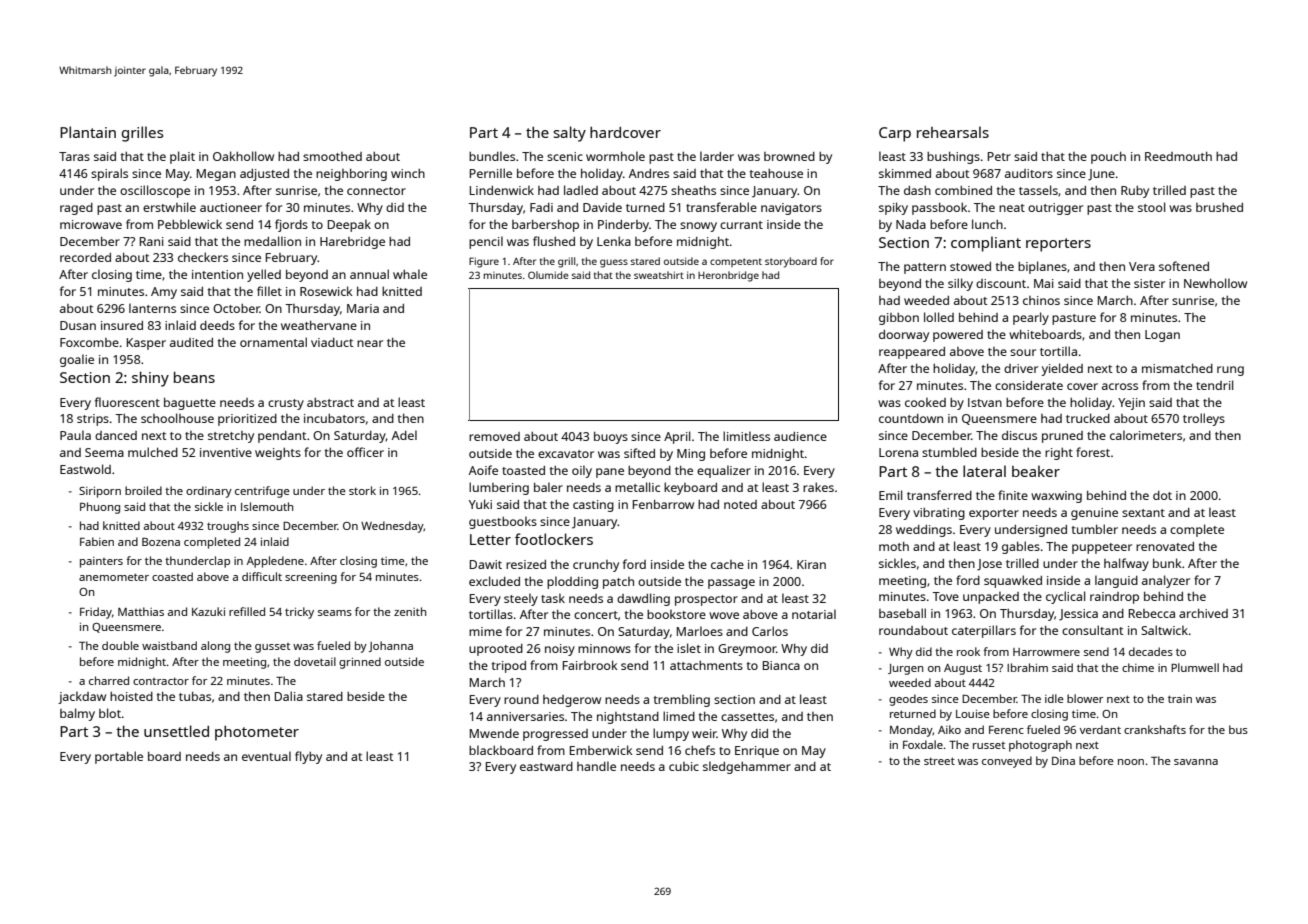 The height and width of the screenshot is (924, 1308). Describe the element at coordinates (987, 224) in the screenshot. I see `lunch` at that location.
